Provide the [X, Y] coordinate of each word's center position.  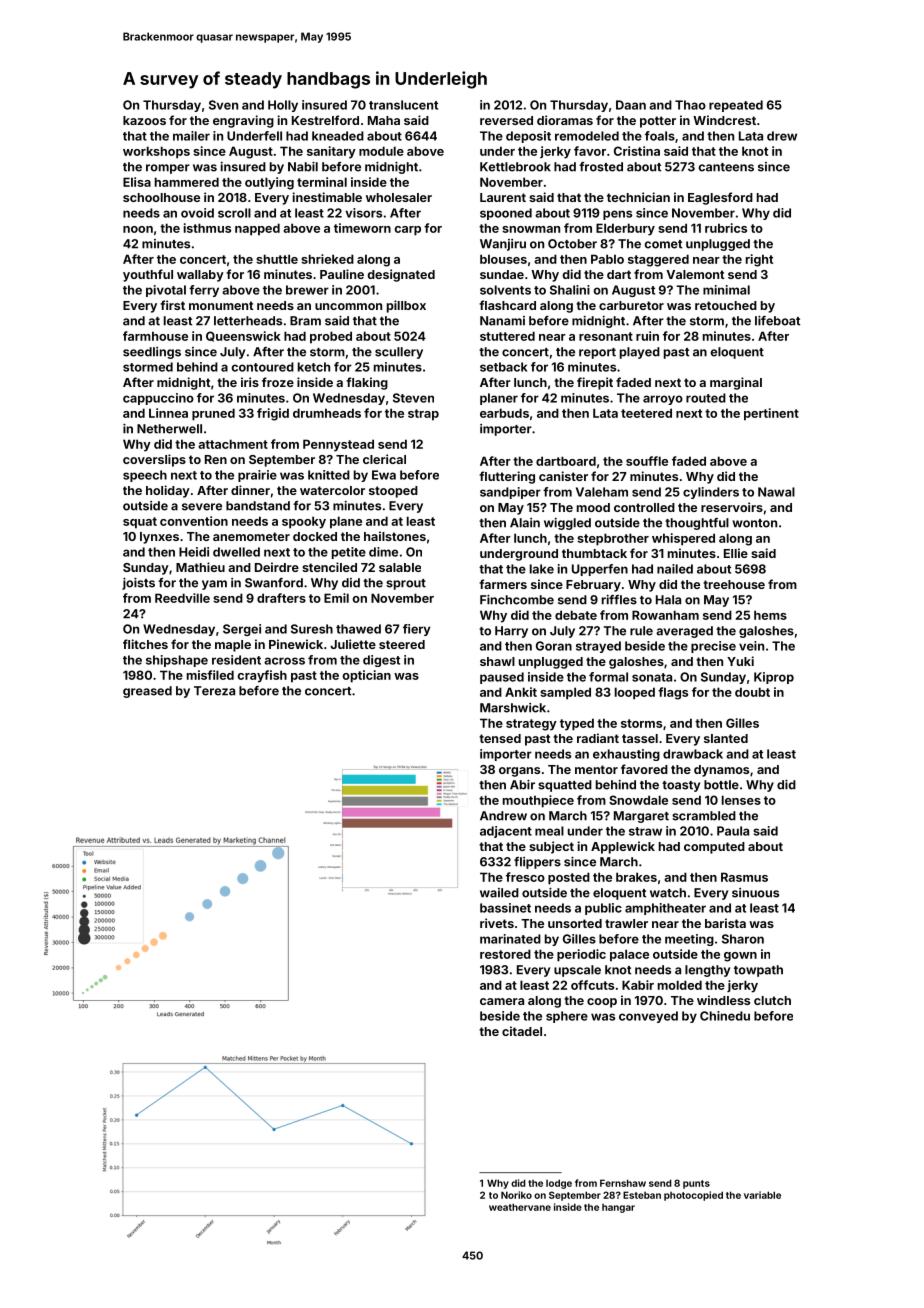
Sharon [743, 939]
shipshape [177, 661]
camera [502, 1001]
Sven [223, 105]
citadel [522, 1031]
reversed [506, 120]
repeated [736, 106]
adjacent [506, 832]
